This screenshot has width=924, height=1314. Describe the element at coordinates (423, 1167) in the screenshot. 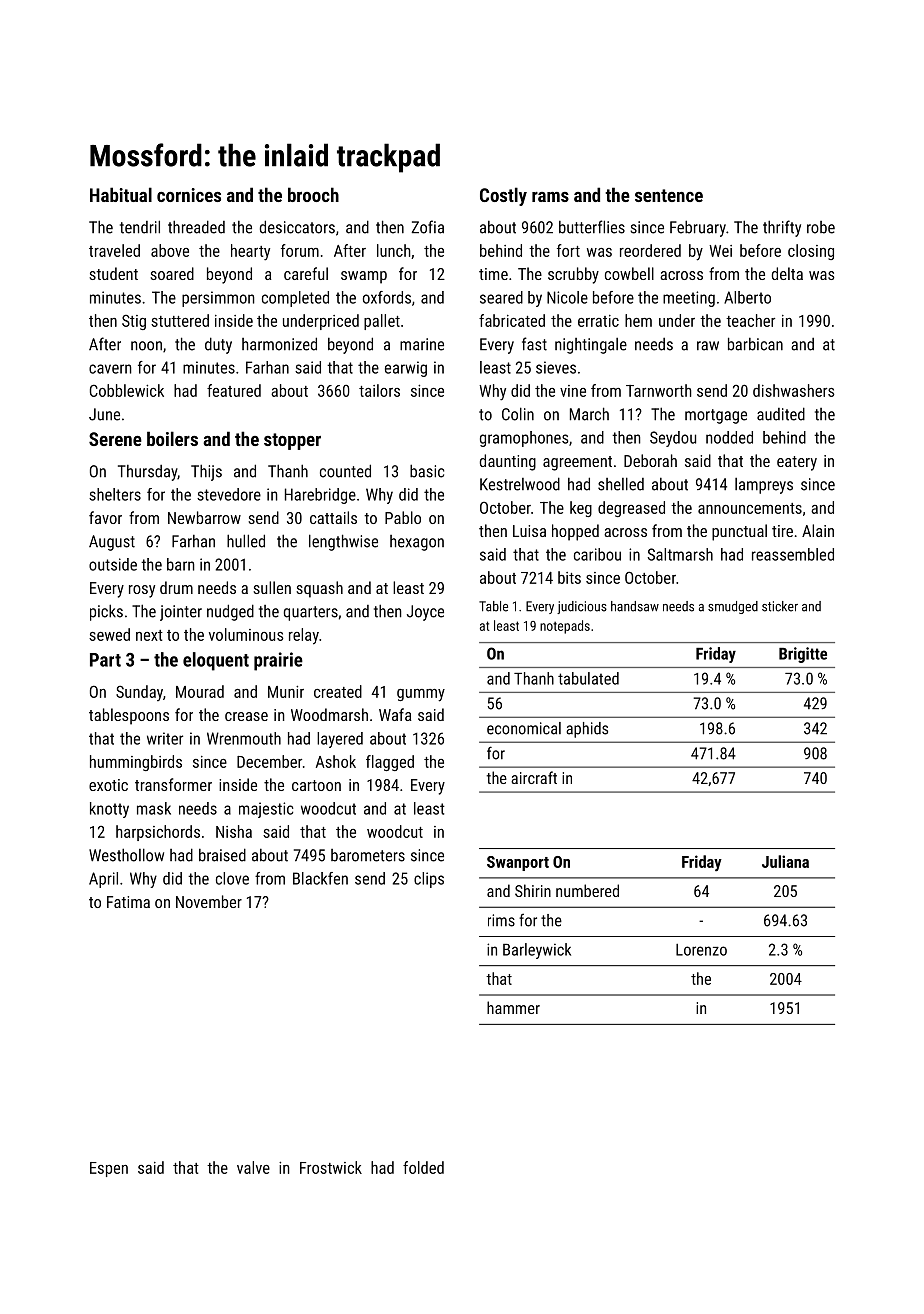

I see `folded` at that location.
